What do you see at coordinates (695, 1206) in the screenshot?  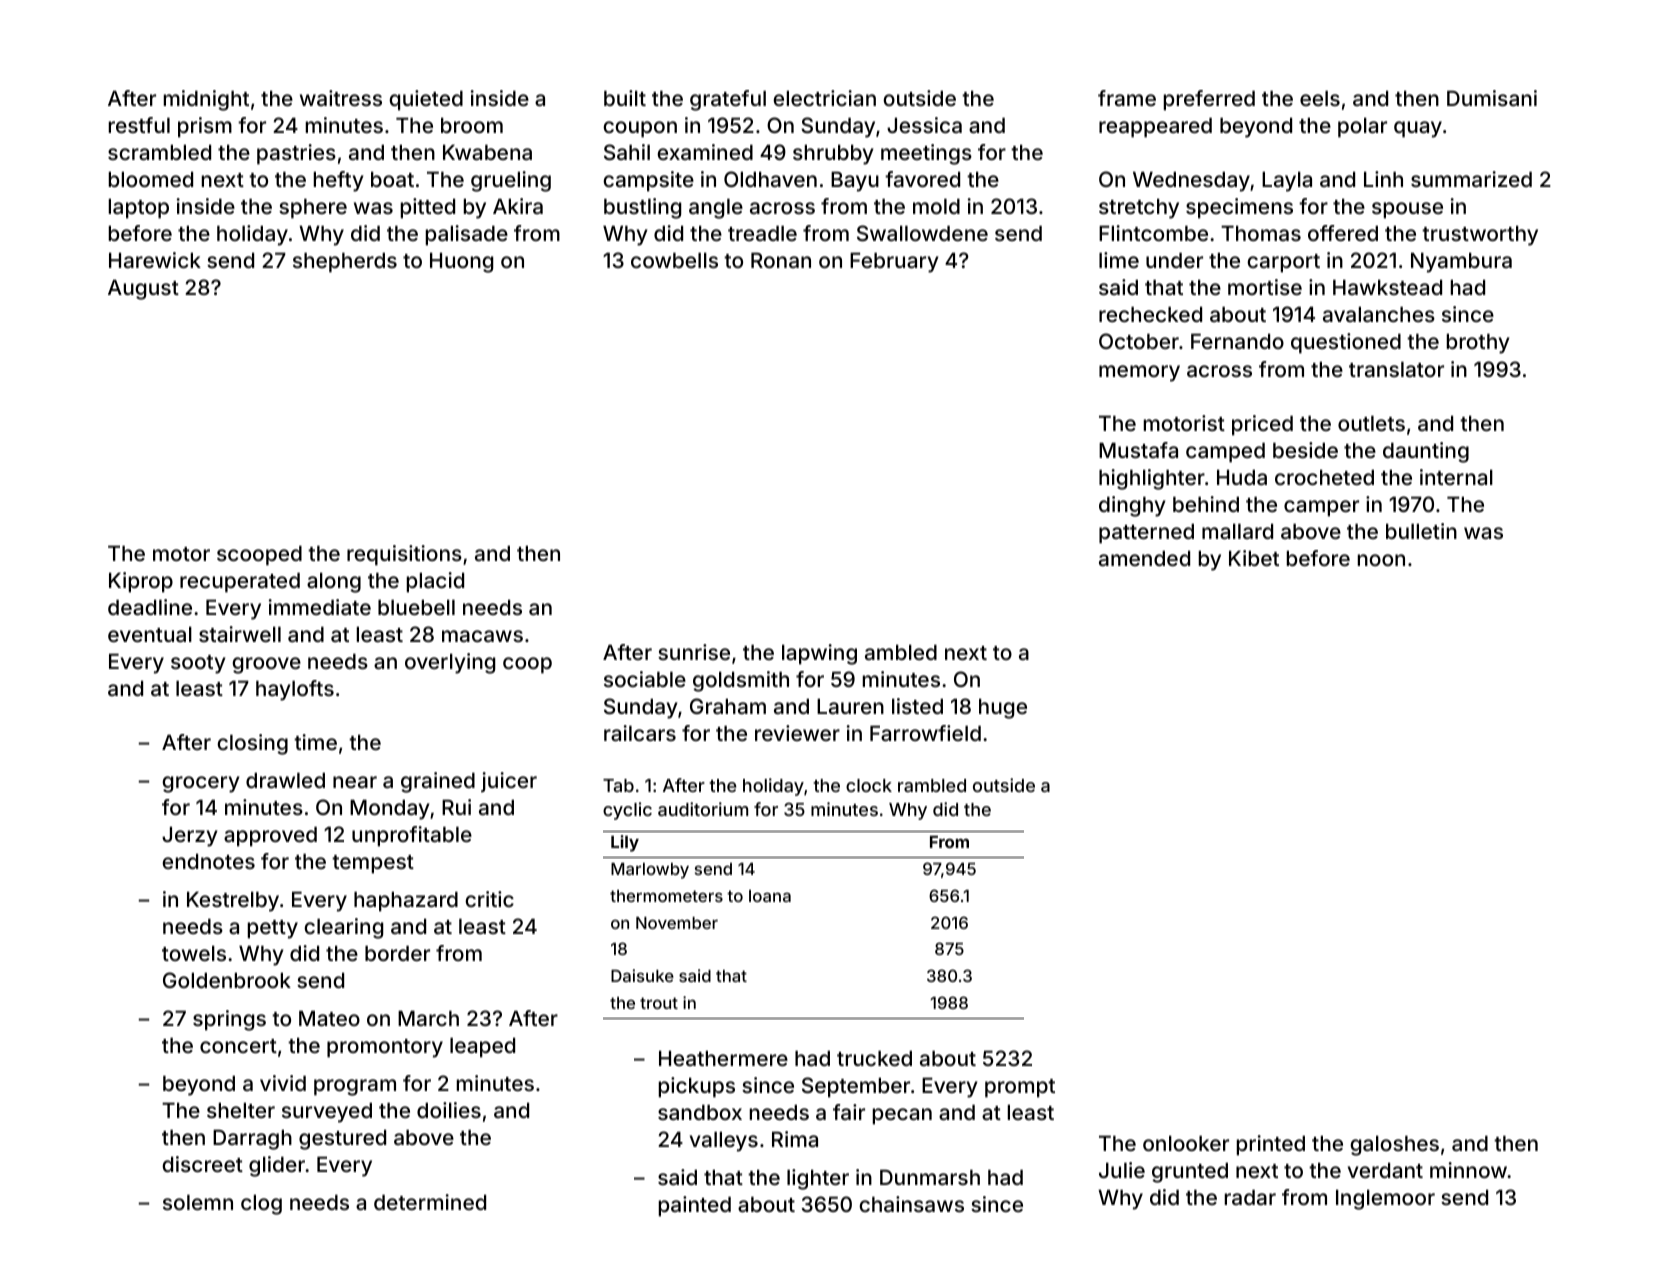 I see `painted` at bounding box center [695, 1206].
